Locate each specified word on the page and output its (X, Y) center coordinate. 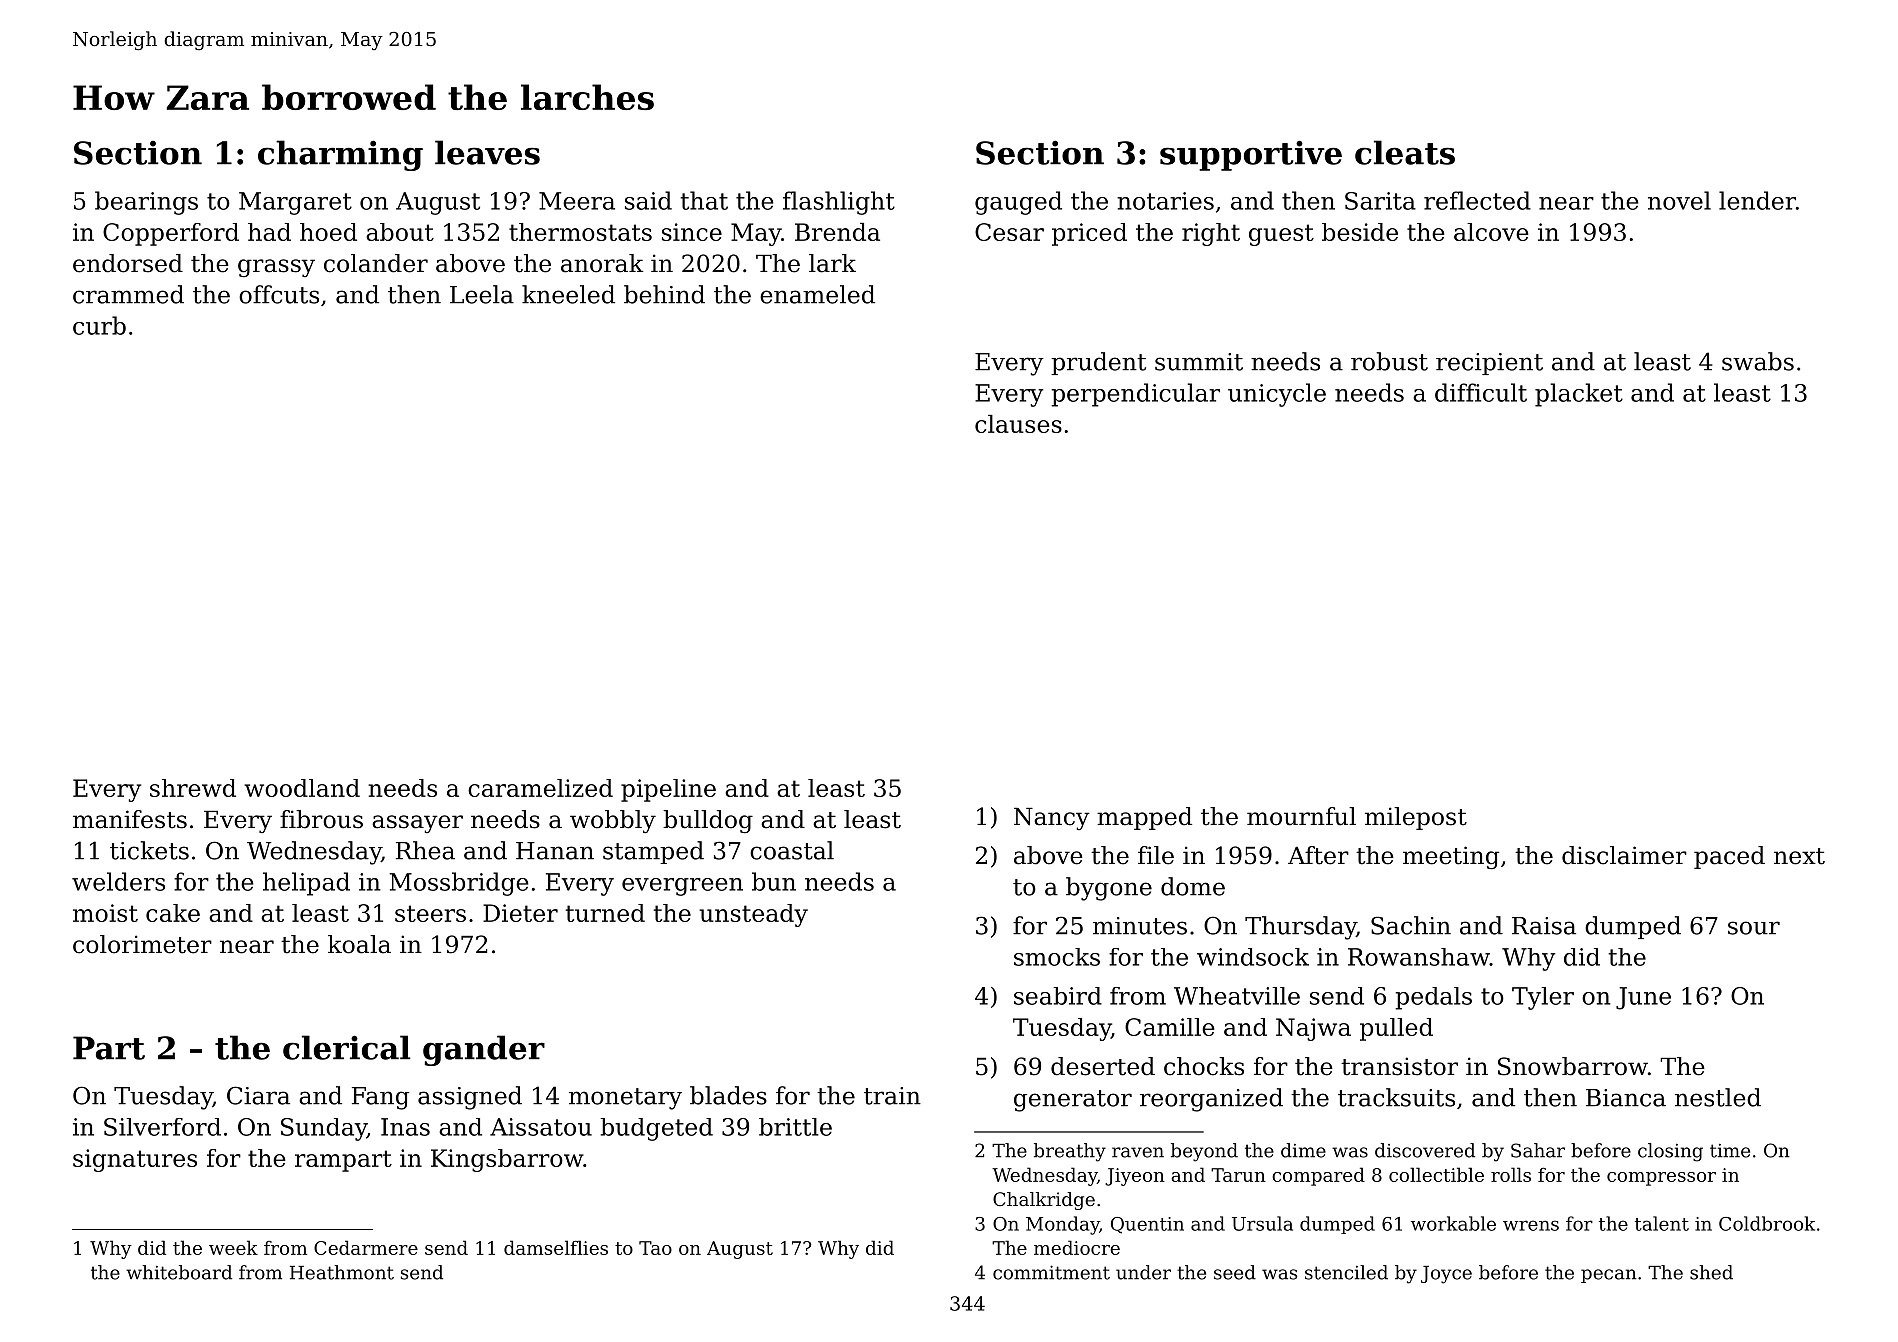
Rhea (425, 850)
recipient (1489, 364)
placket (1579, 395)
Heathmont (342, 1272)
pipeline (668, 790)
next (1799, 856)
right (1211, 234)
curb (99, 325)
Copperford (171, 234)
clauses (1018, 424)
